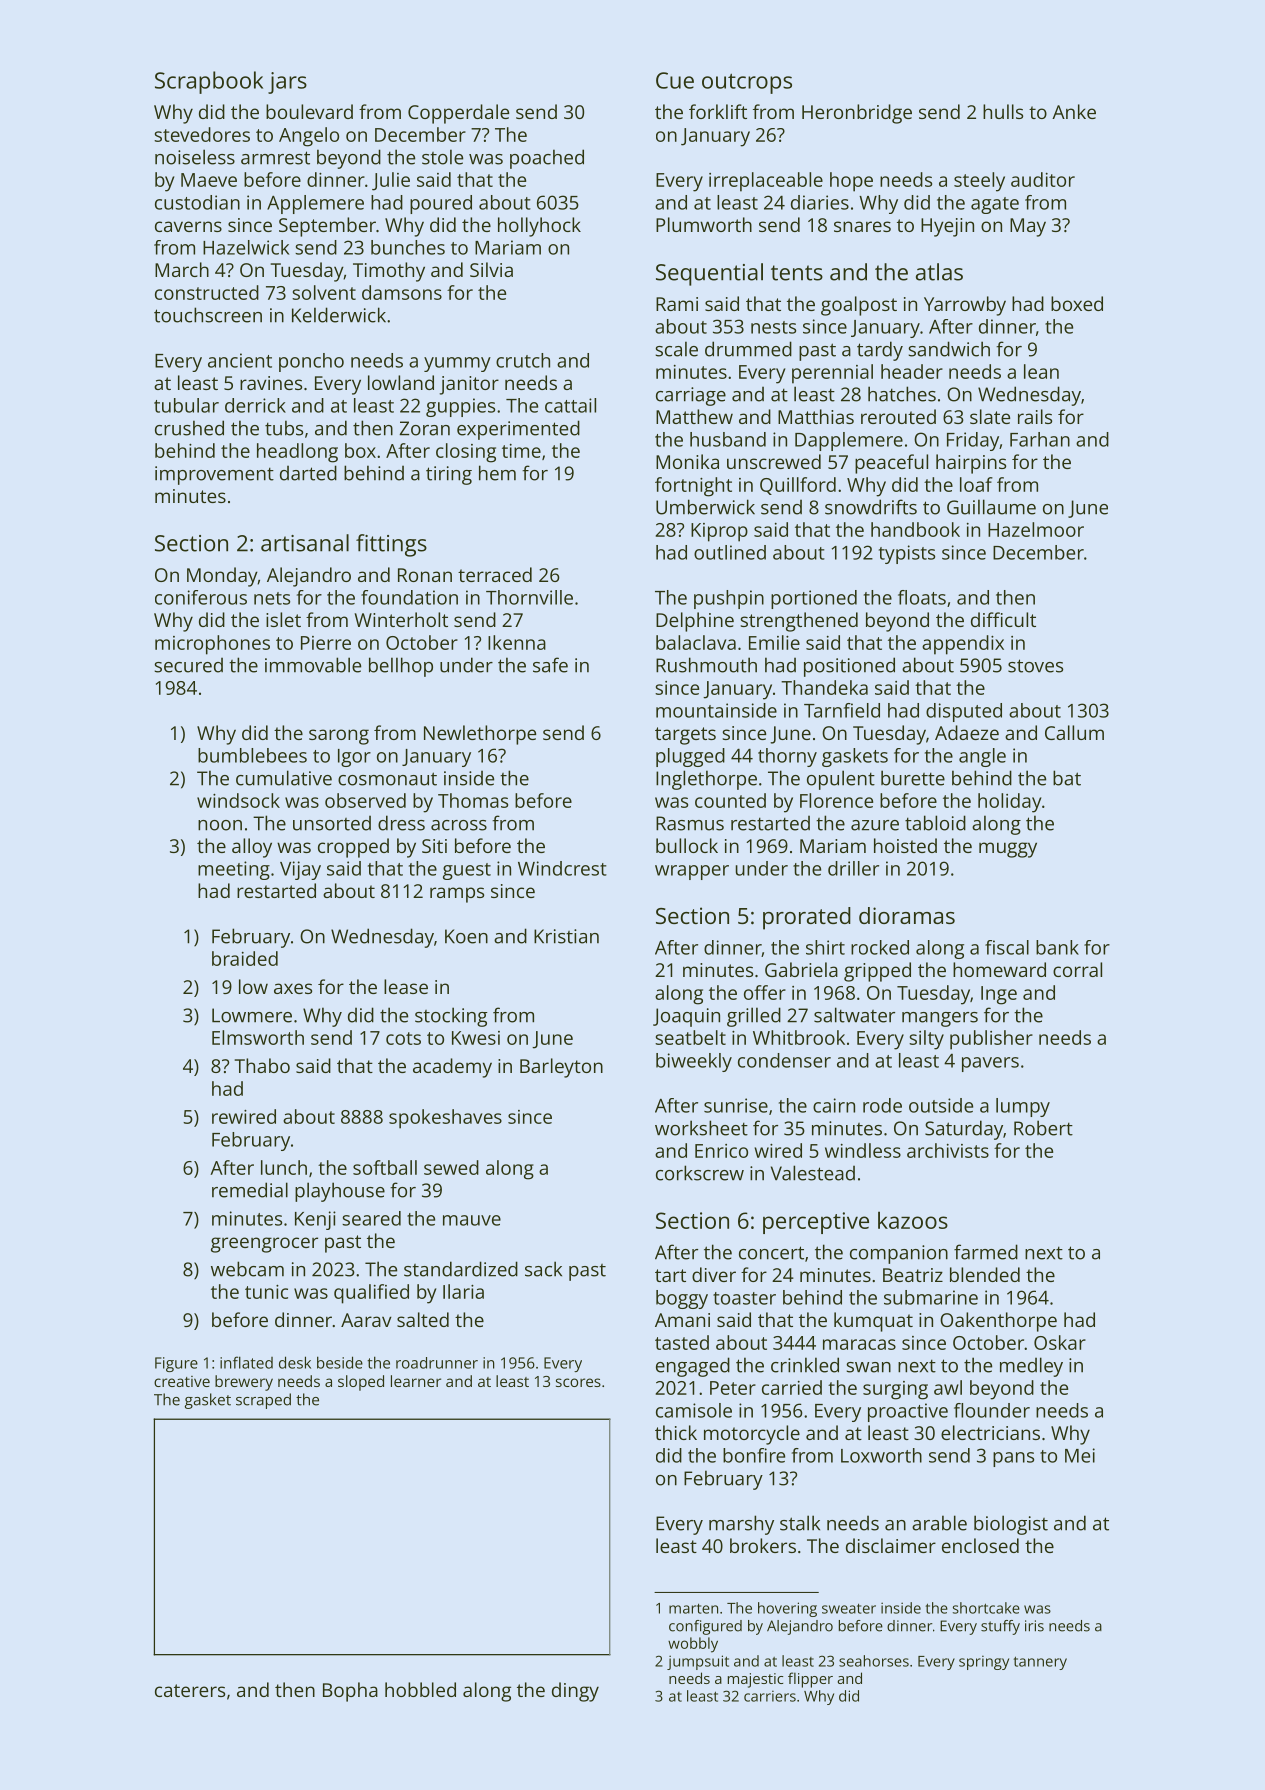 This screenshot has height=1790, width=1265. Describe the element at coordinates (807, 918) in the screenshot. I see `prorated` at that location.
